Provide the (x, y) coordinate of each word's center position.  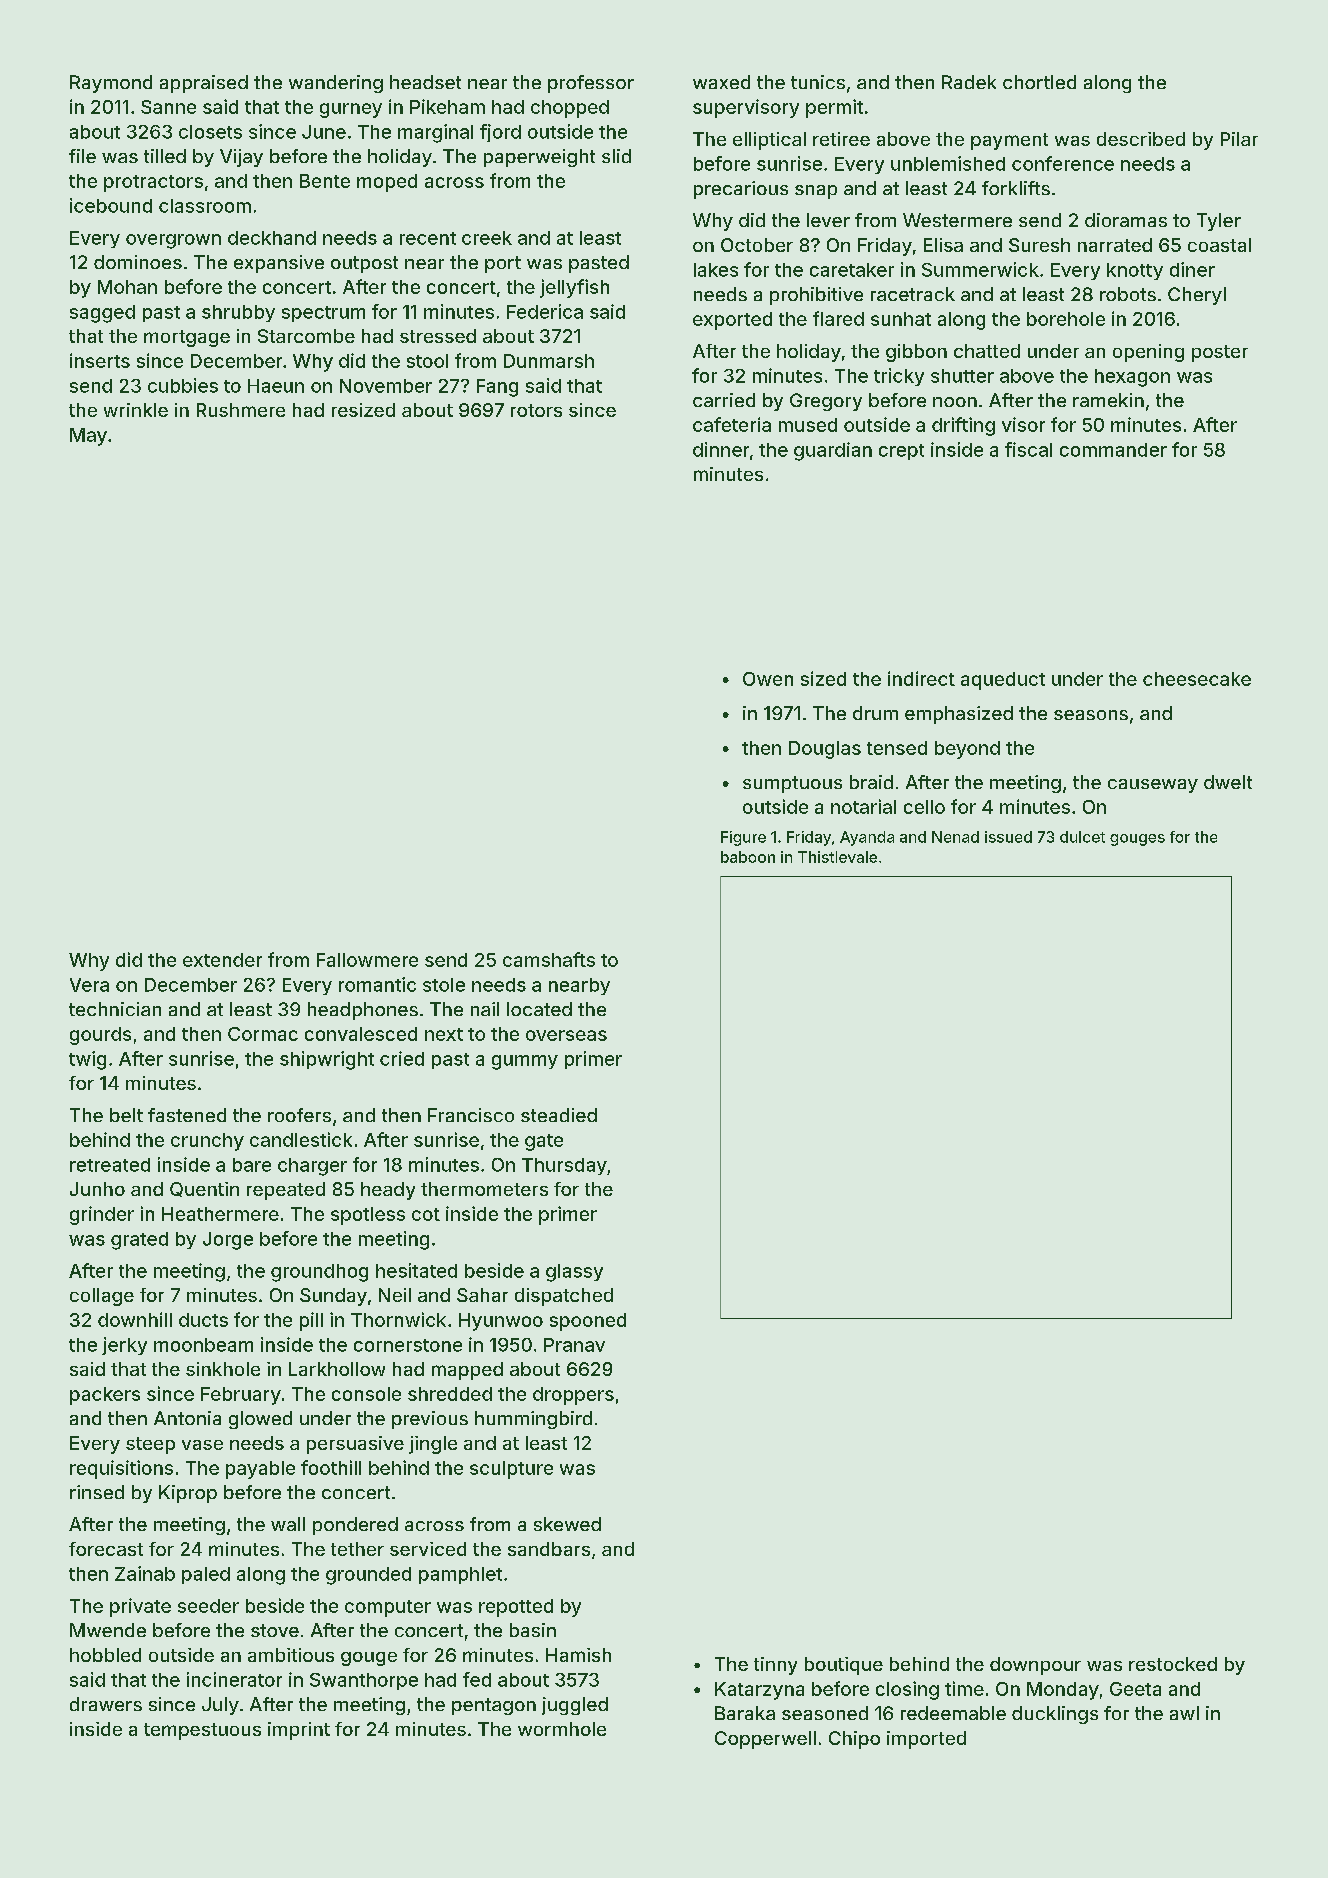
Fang (497, 388)
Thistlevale (837, 857)
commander (1113, 450)
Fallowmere (367, 960)
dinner (721, 449)
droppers (573, 1396)
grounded (368, 1576)
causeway (1153, 786)
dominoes (138, 262)
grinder (102, 1215)
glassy (574, 1273)
